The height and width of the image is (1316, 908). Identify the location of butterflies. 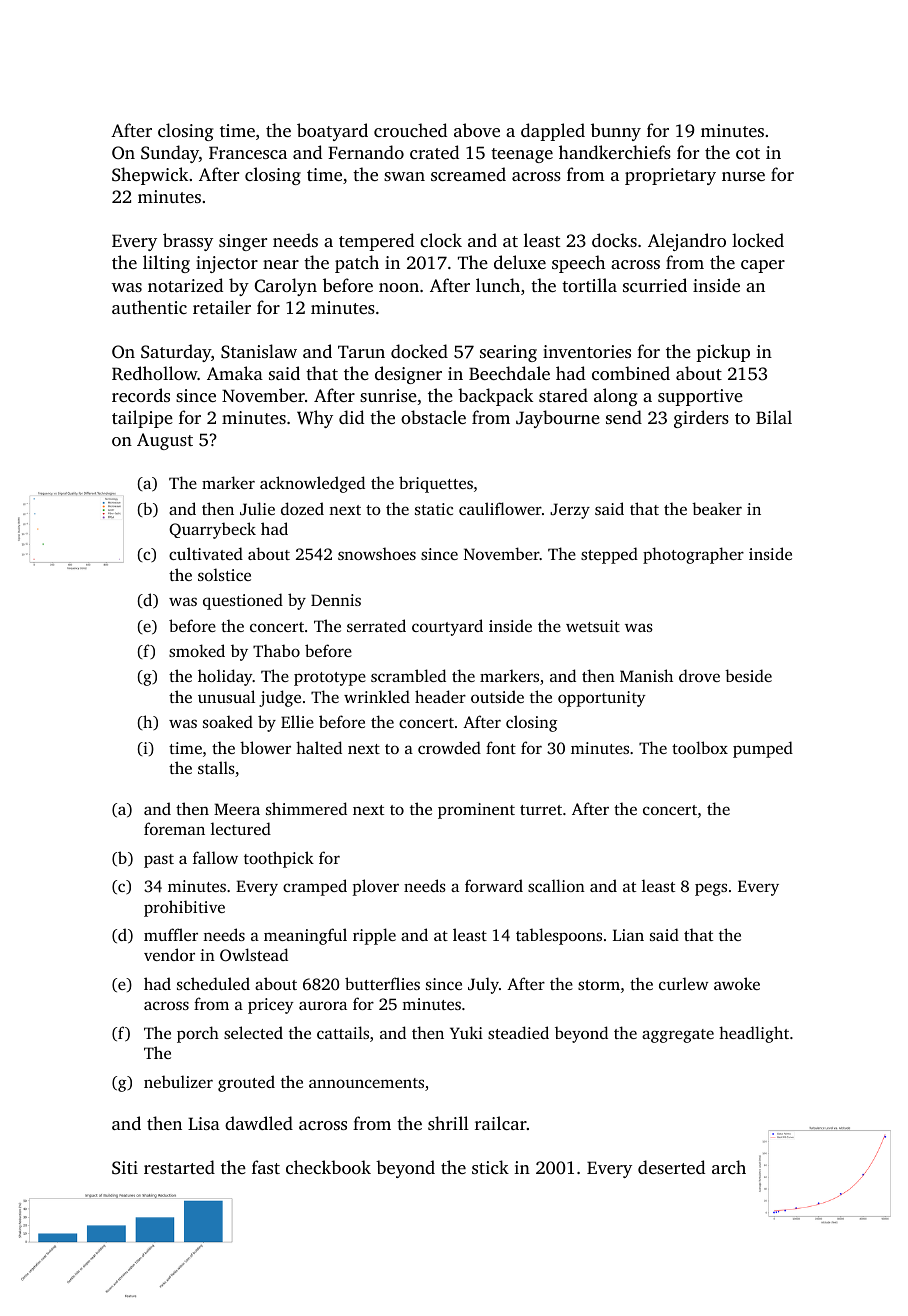
(382, 983).
